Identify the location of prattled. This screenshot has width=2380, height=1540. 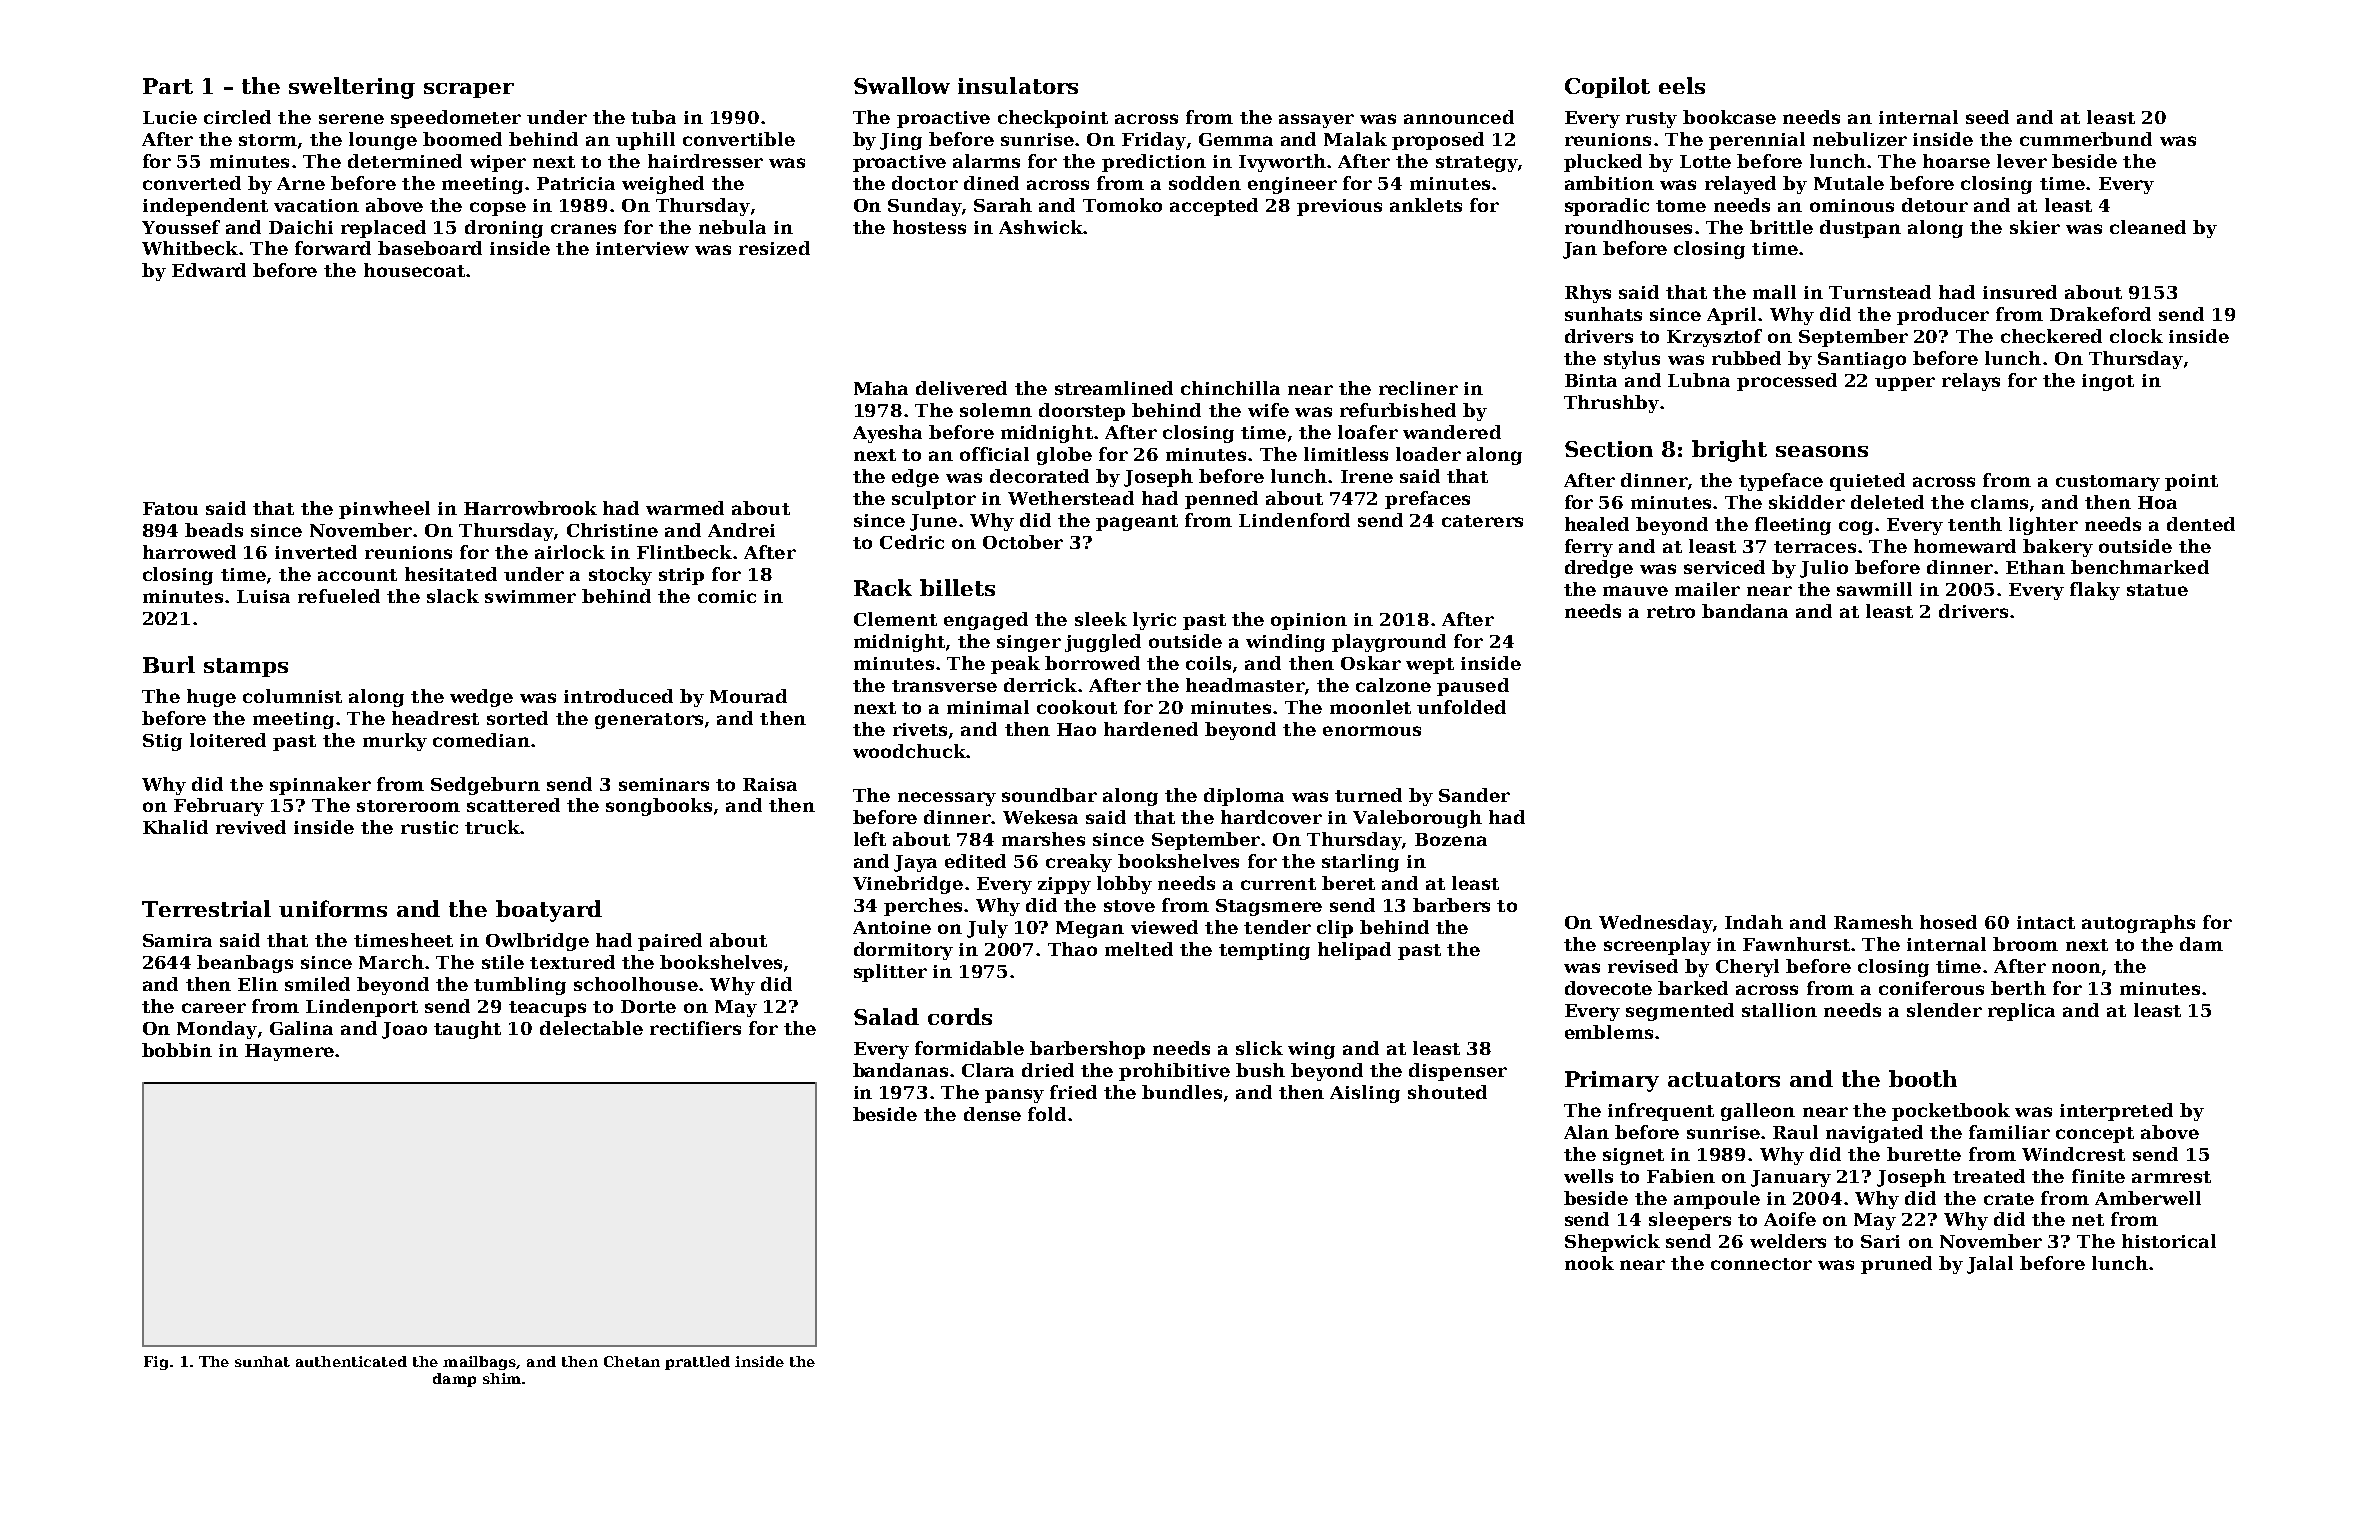
(697, 1363).
